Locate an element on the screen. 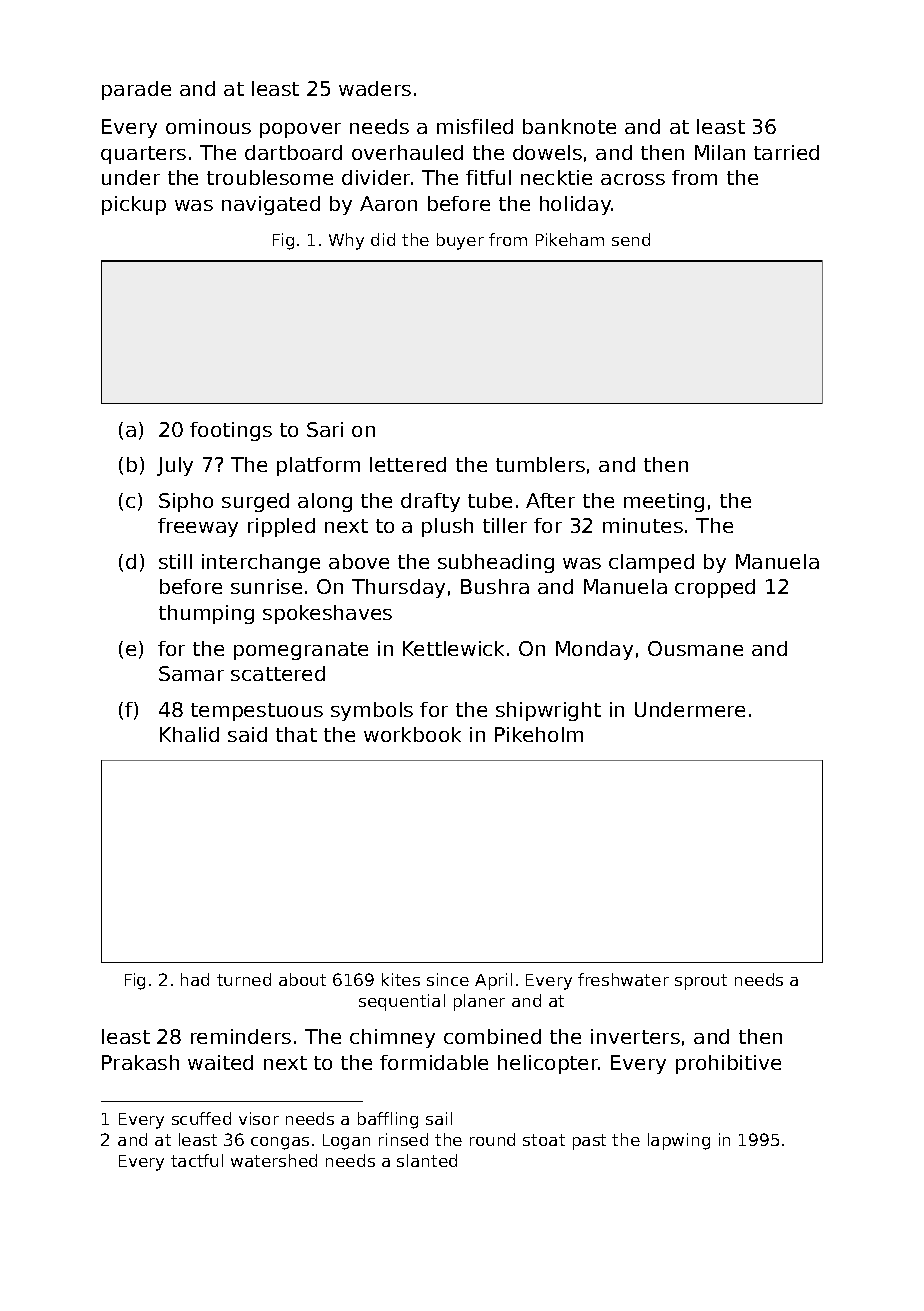 This screenshot has height=1311, width=924. about is located at coordinates (302, 979).
